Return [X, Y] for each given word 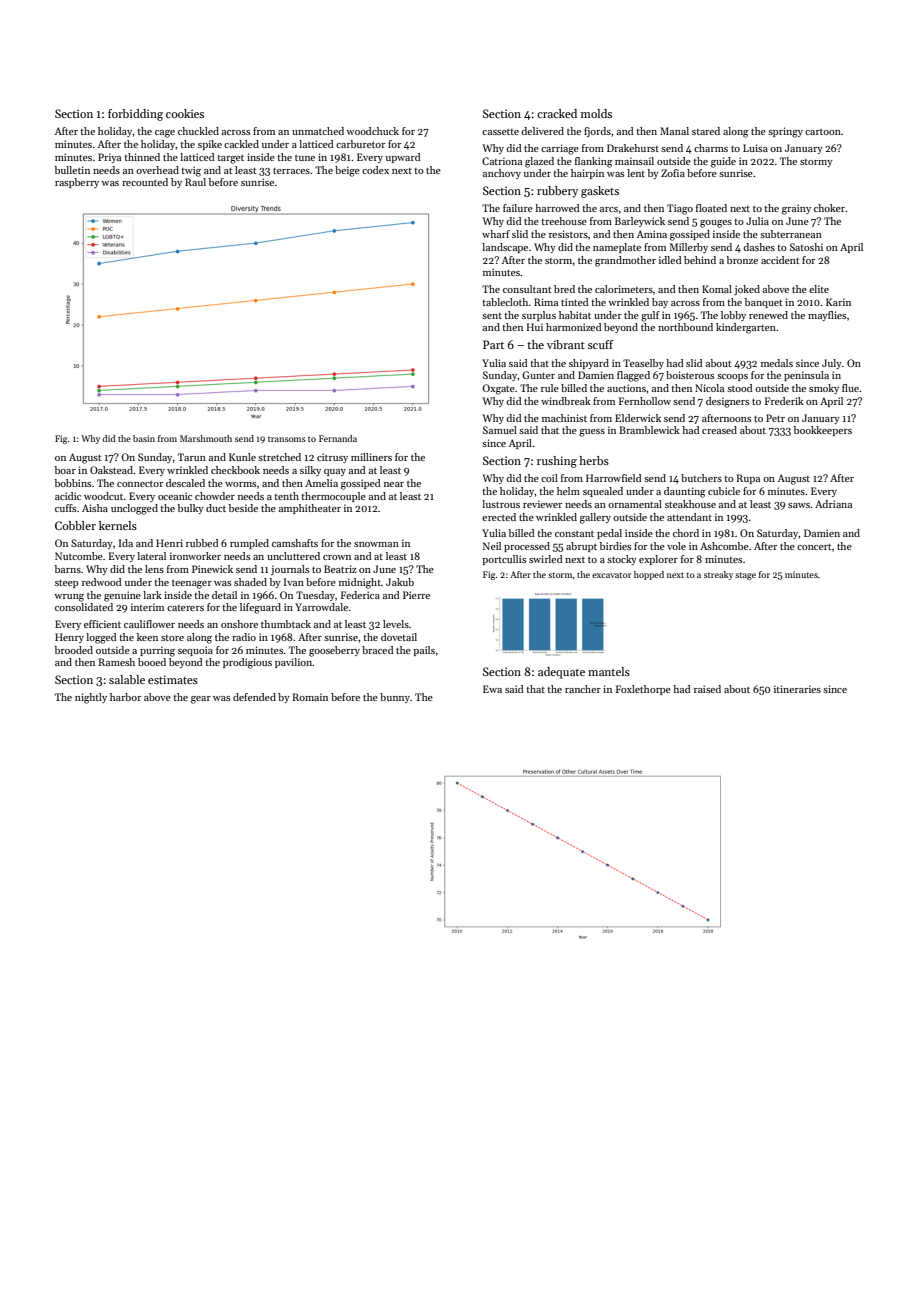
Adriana [833, 504]
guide [723, 162]
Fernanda [338, 438]
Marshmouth [206, 438]
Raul [195, 182]
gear [201, 700]
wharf [496, 234]
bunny [395, 698]
